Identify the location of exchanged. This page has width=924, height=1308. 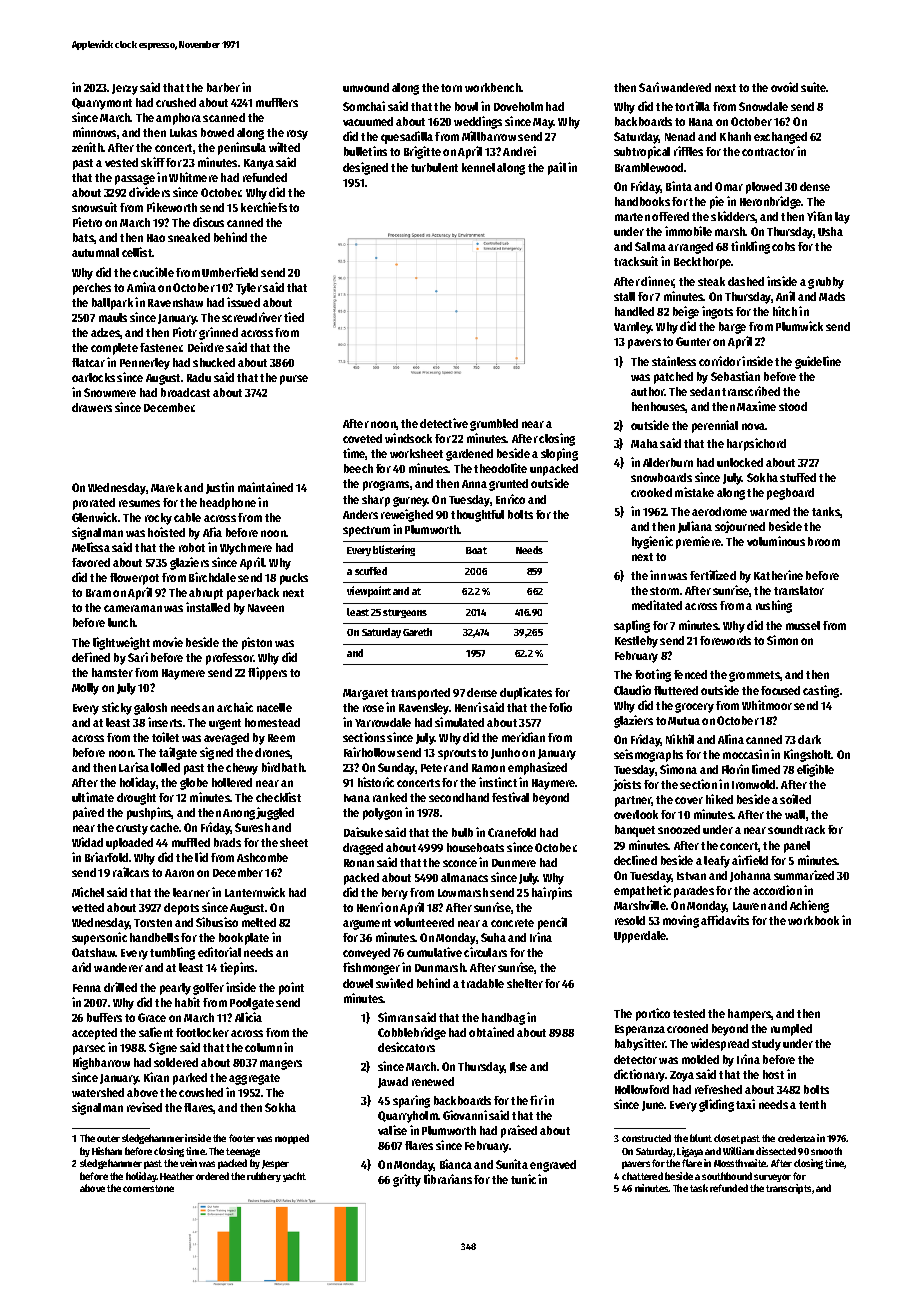
(780, 138).
